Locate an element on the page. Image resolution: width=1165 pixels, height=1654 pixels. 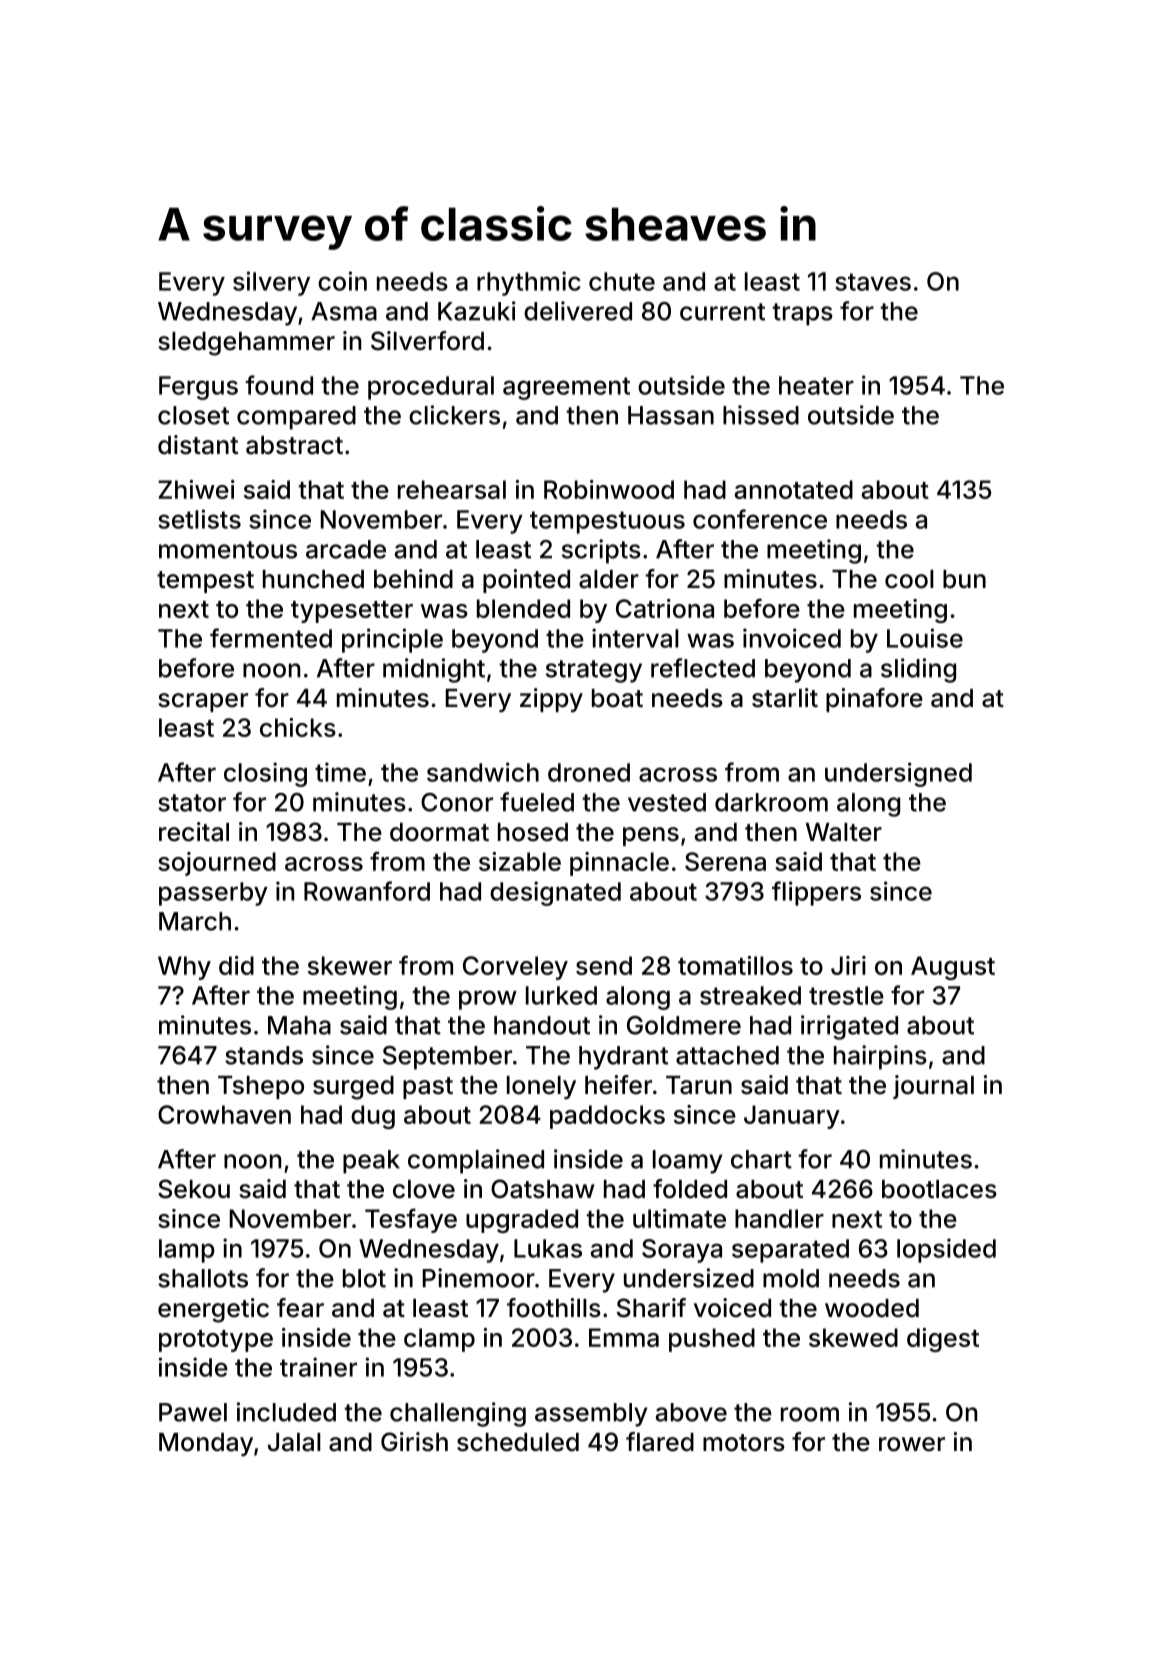
Hassan is located at coordinates (671, 415).
